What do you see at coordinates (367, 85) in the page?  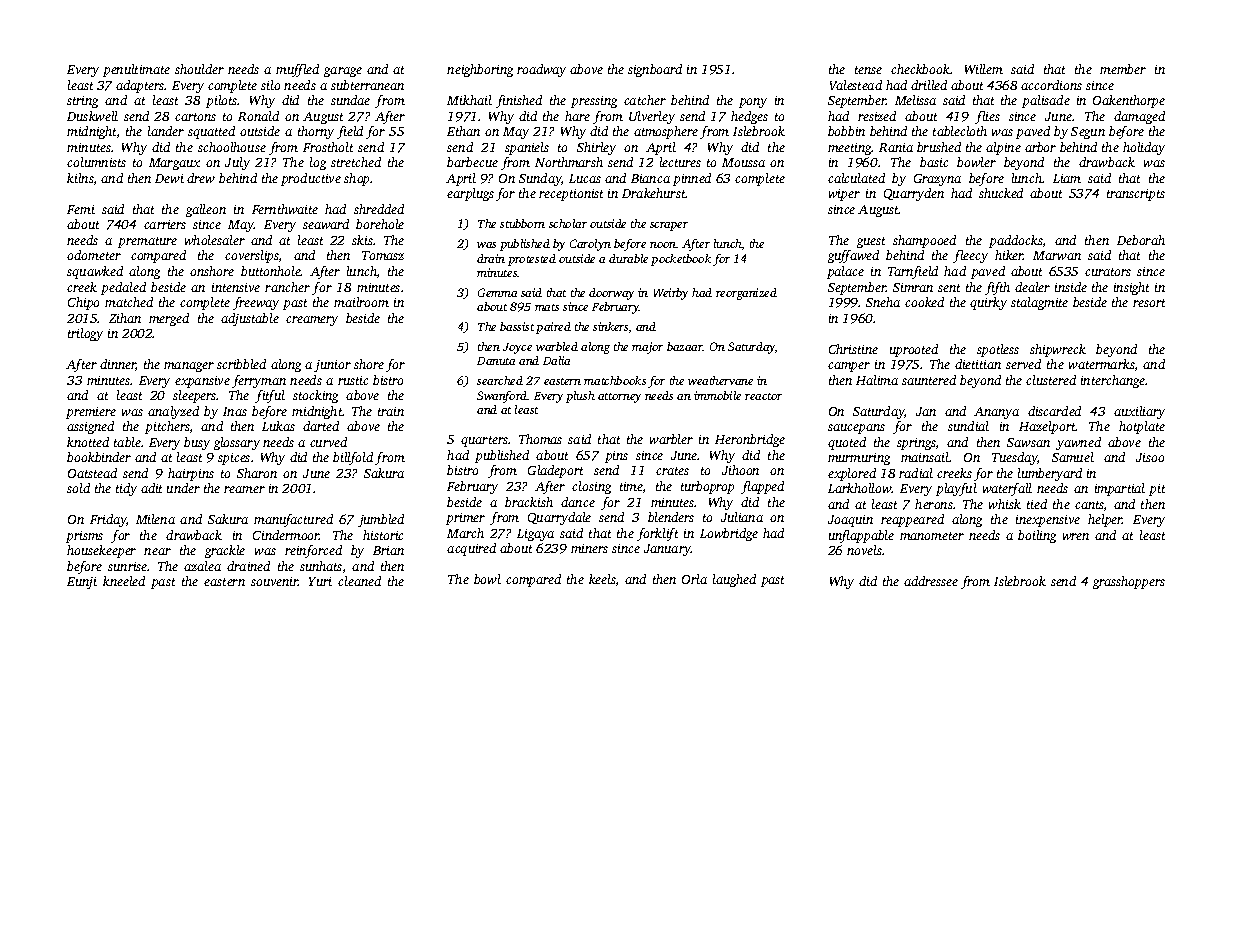 I see `subterranean` at bounding box center [367, 85].
